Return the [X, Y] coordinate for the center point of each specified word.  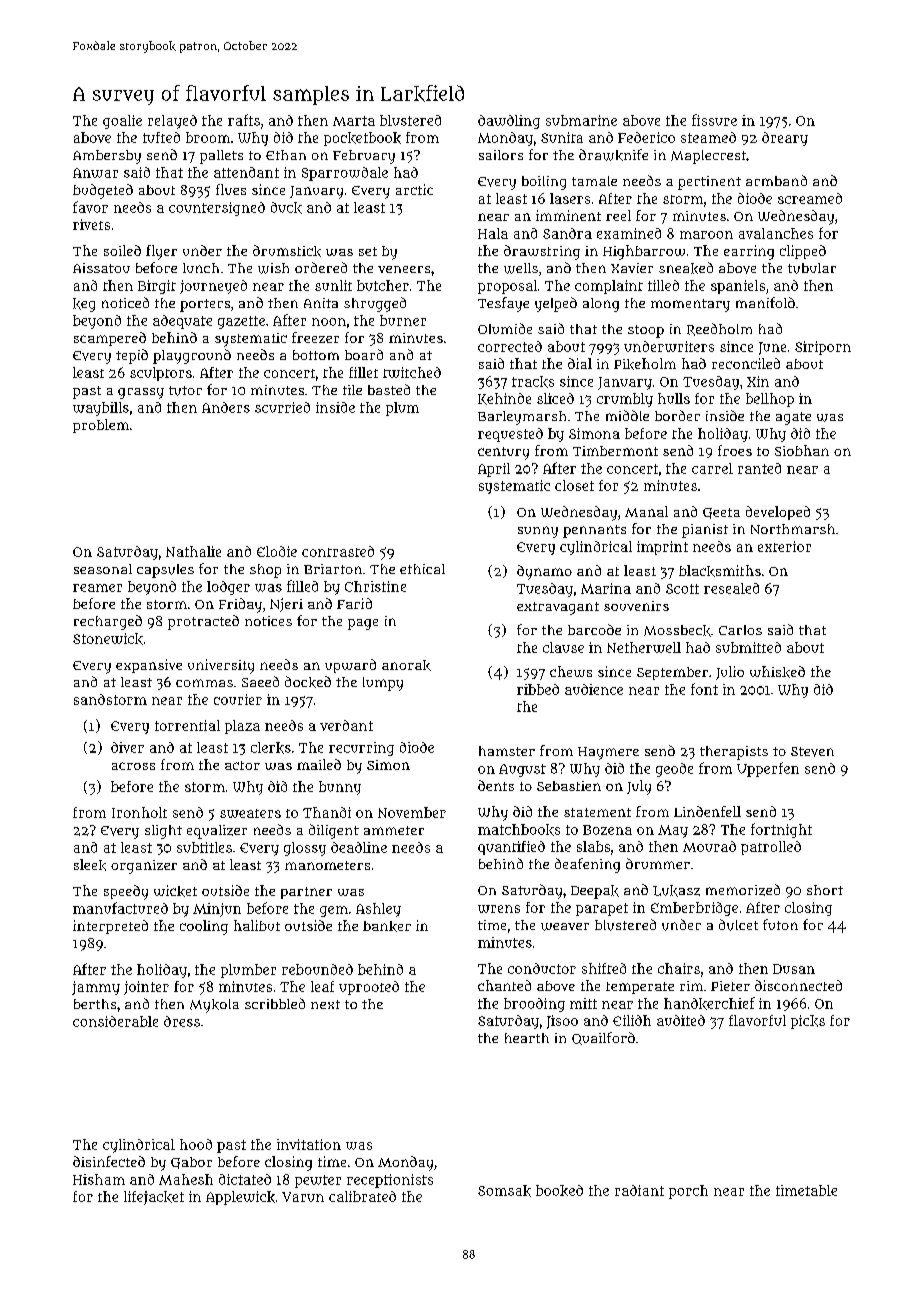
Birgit [157, 287]
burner [403, 320]
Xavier [632, 268]
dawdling [509, 122]
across [133, 766]
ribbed [538, 689]
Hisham [99, 1179]
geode [674, 770]
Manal [646, 511]
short [825, 890]
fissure [714, 120]
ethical [422, 569]
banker [387, 926]
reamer [97, 588]
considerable [115, 1021]
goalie [122, 122]
